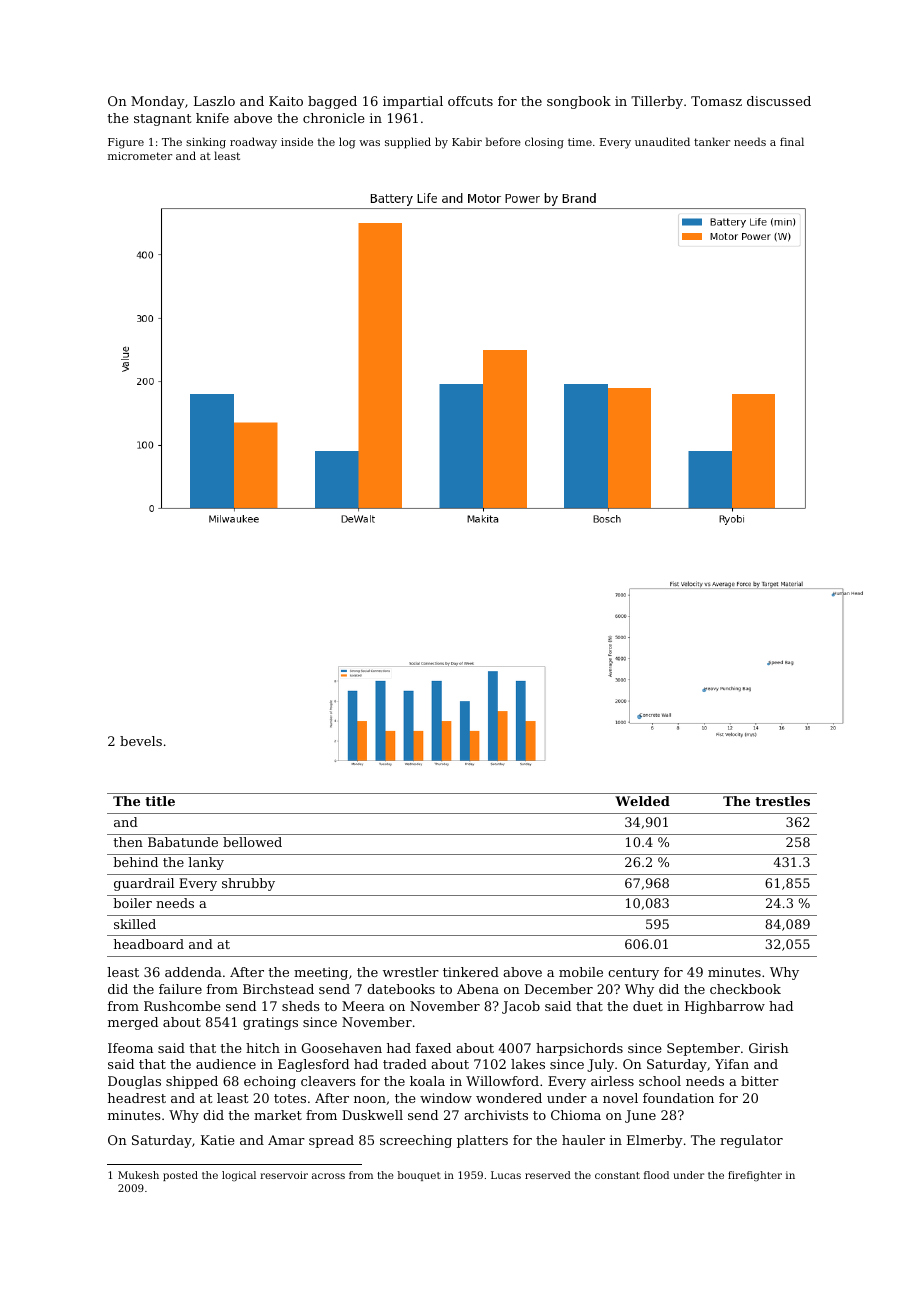  What do you see at coordinates (580, 142) in the image?
I see `time` at bounding box center [580, 142].
